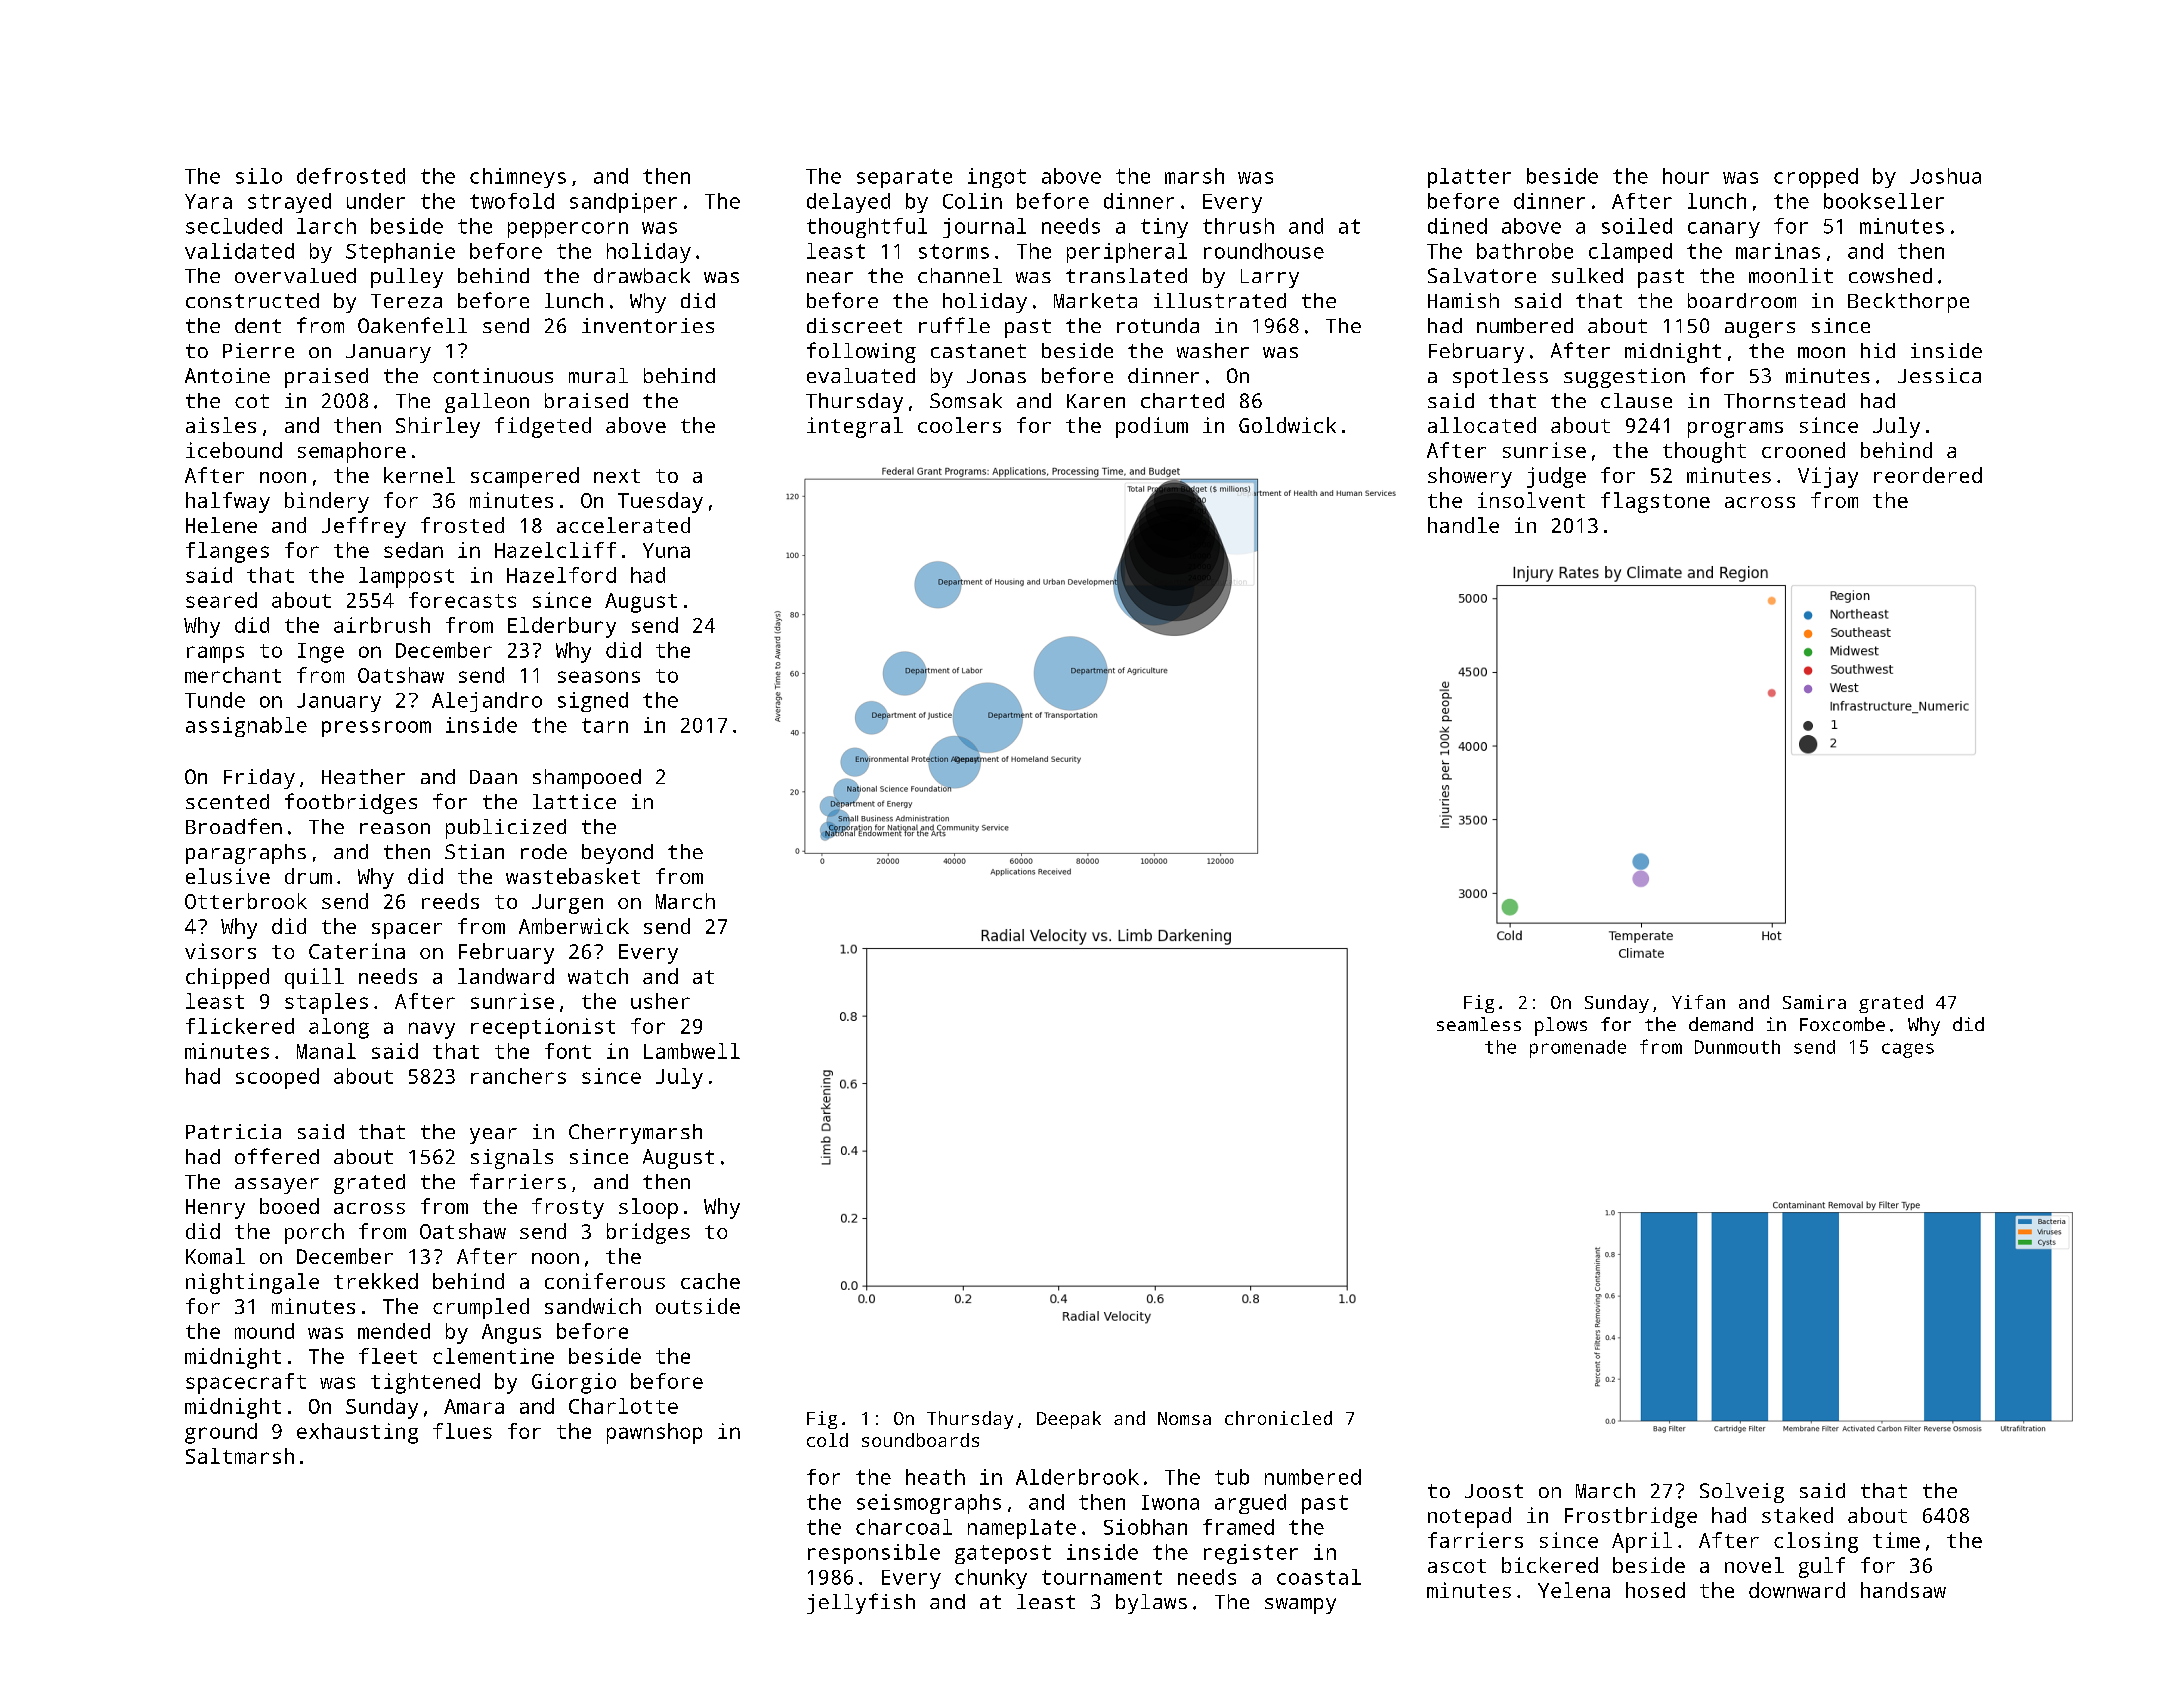 The image size is (2178, 1683). Describe the element at coordinates (1908, 1050) in the page. I see `cages` at that location.
